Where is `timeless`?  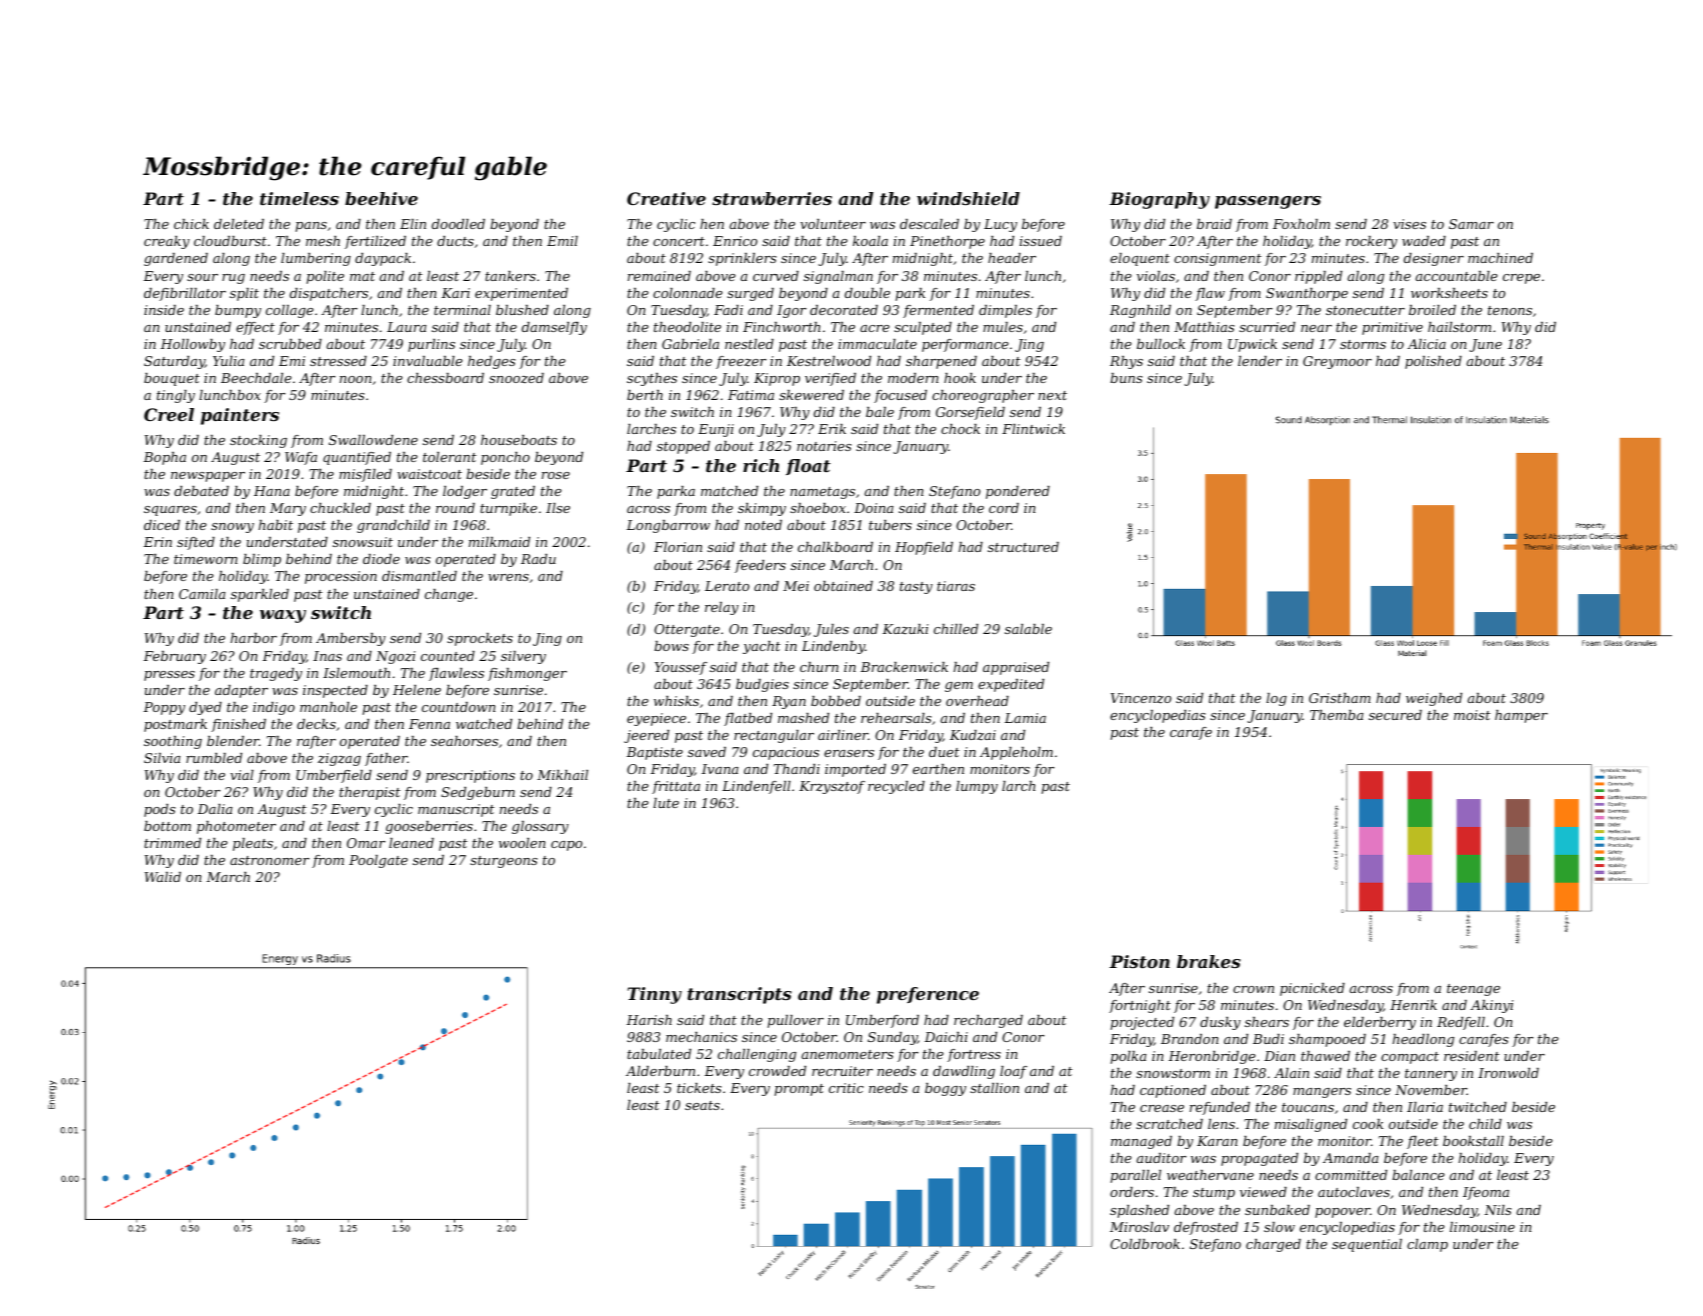 timeless is located at coordinates (299, 198).
